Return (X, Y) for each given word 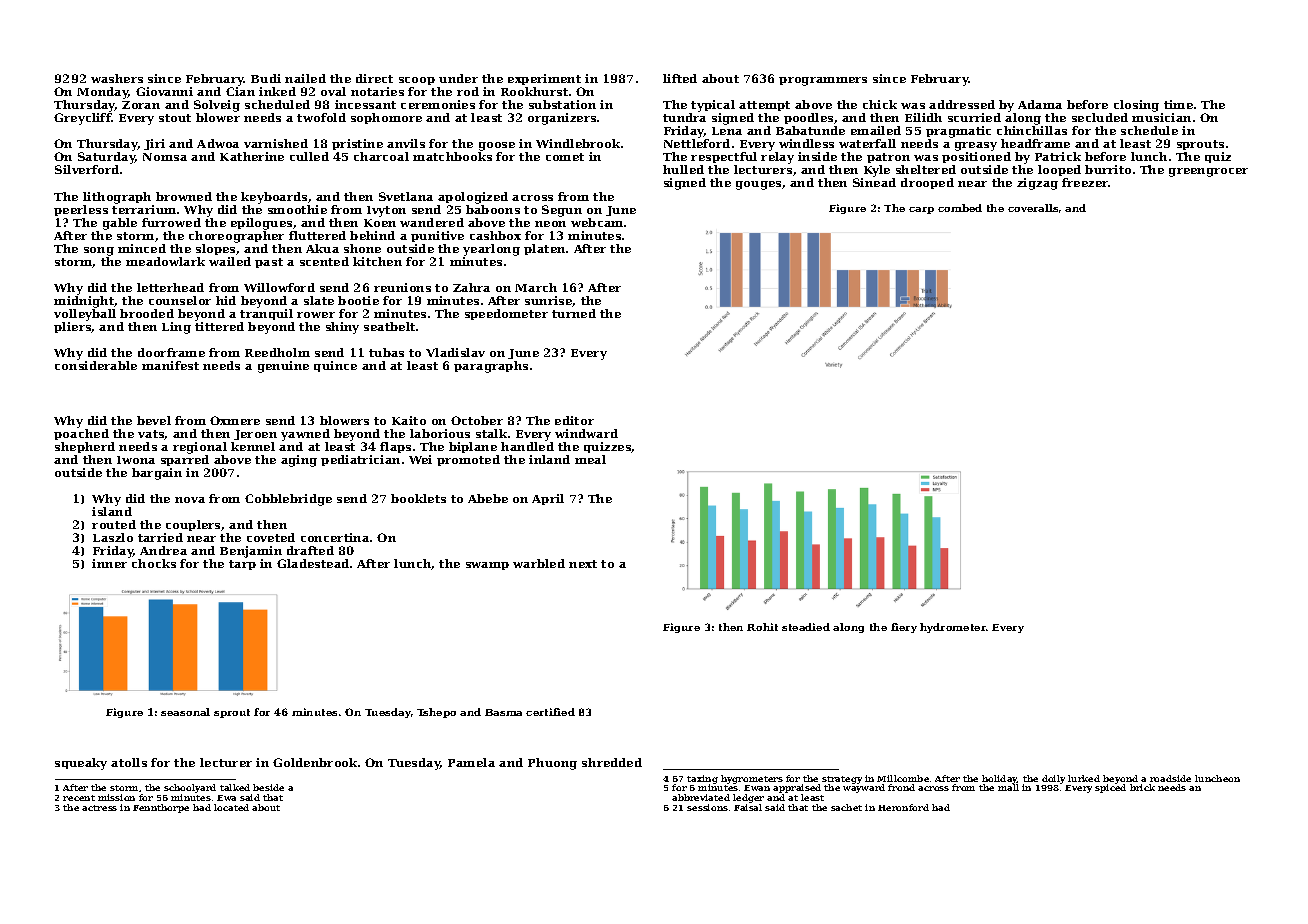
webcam (597, 222)
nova (190, 500)
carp (921, 210)
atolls (129, 762)
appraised (797, 788)
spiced (1110, 789)
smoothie (297, 209)
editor (574, 420)
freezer (1085, 182)
